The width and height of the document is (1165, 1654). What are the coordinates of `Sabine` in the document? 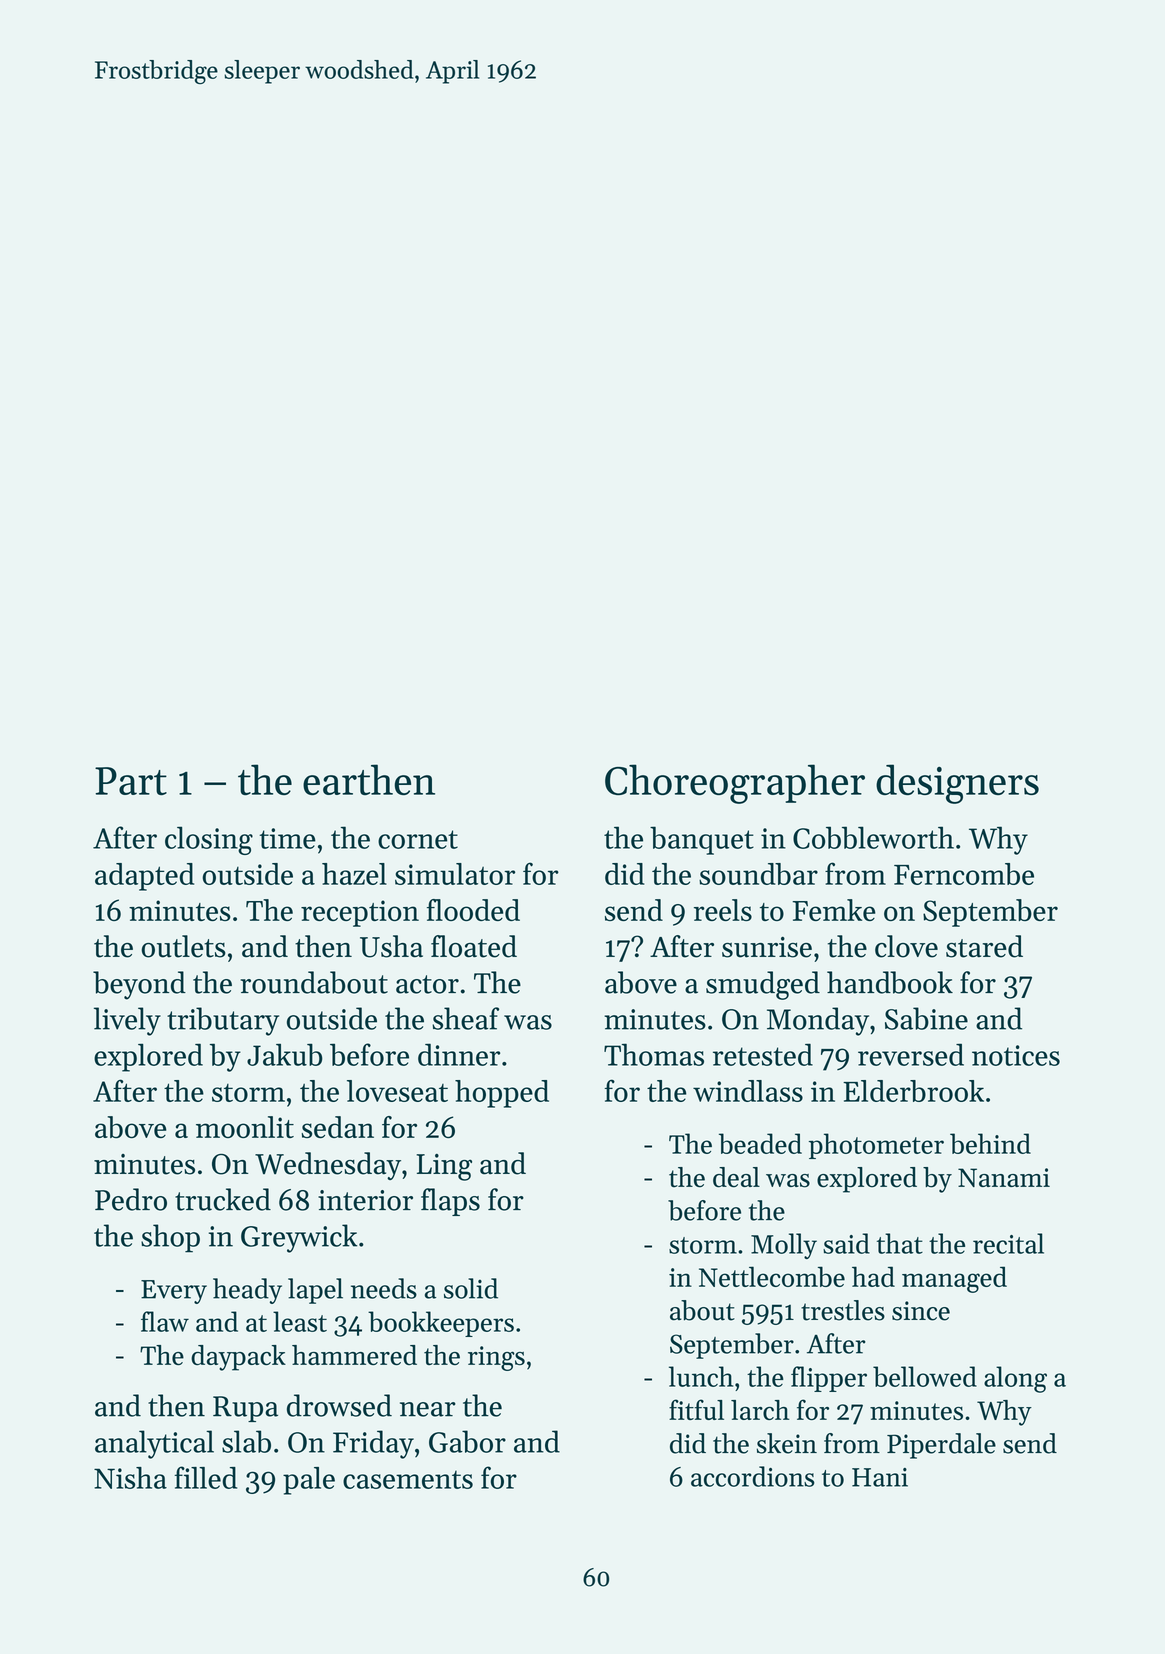 It's located at (926, 1018).
